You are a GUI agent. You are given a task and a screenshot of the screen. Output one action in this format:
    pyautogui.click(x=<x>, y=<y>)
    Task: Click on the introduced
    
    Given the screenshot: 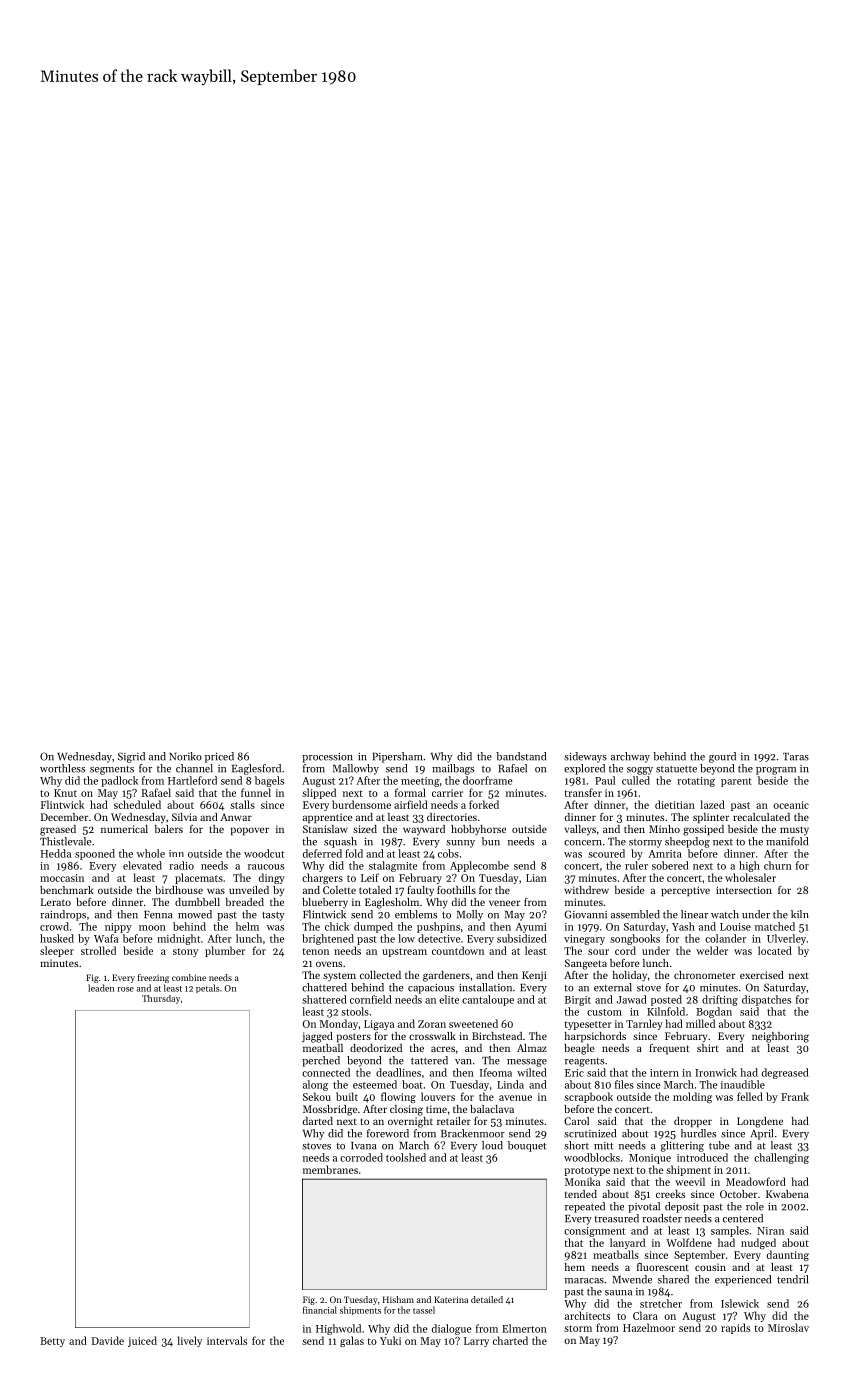 What is the action you would take?
    pyautogui.click(x=702, y=1157)
